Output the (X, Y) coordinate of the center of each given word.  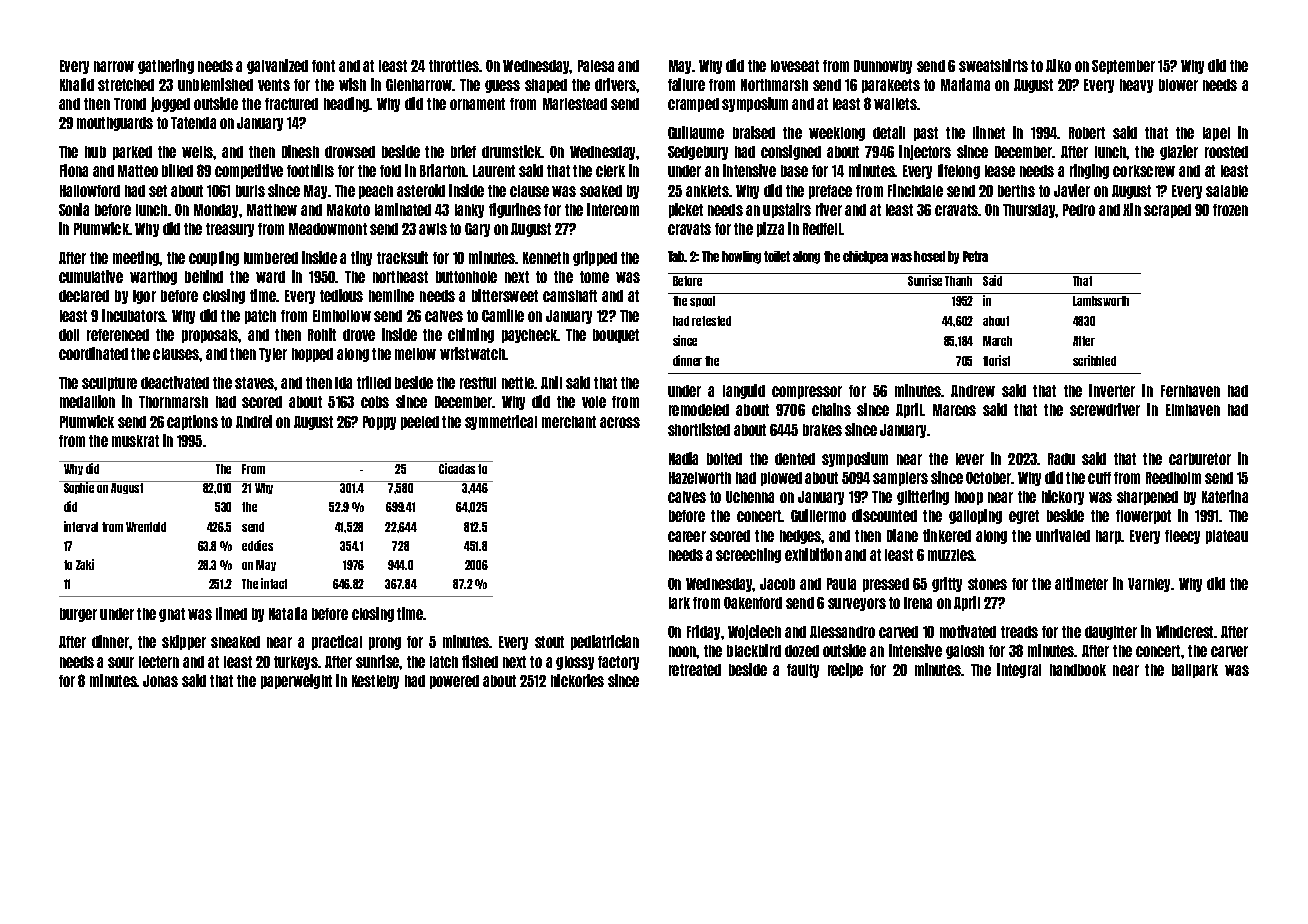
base (794, 171)
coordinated (93, 353)
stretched (126, 85)
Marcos (954, 410)
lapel (1216, 134)
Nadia (683, 458)
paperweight (296, 681)
